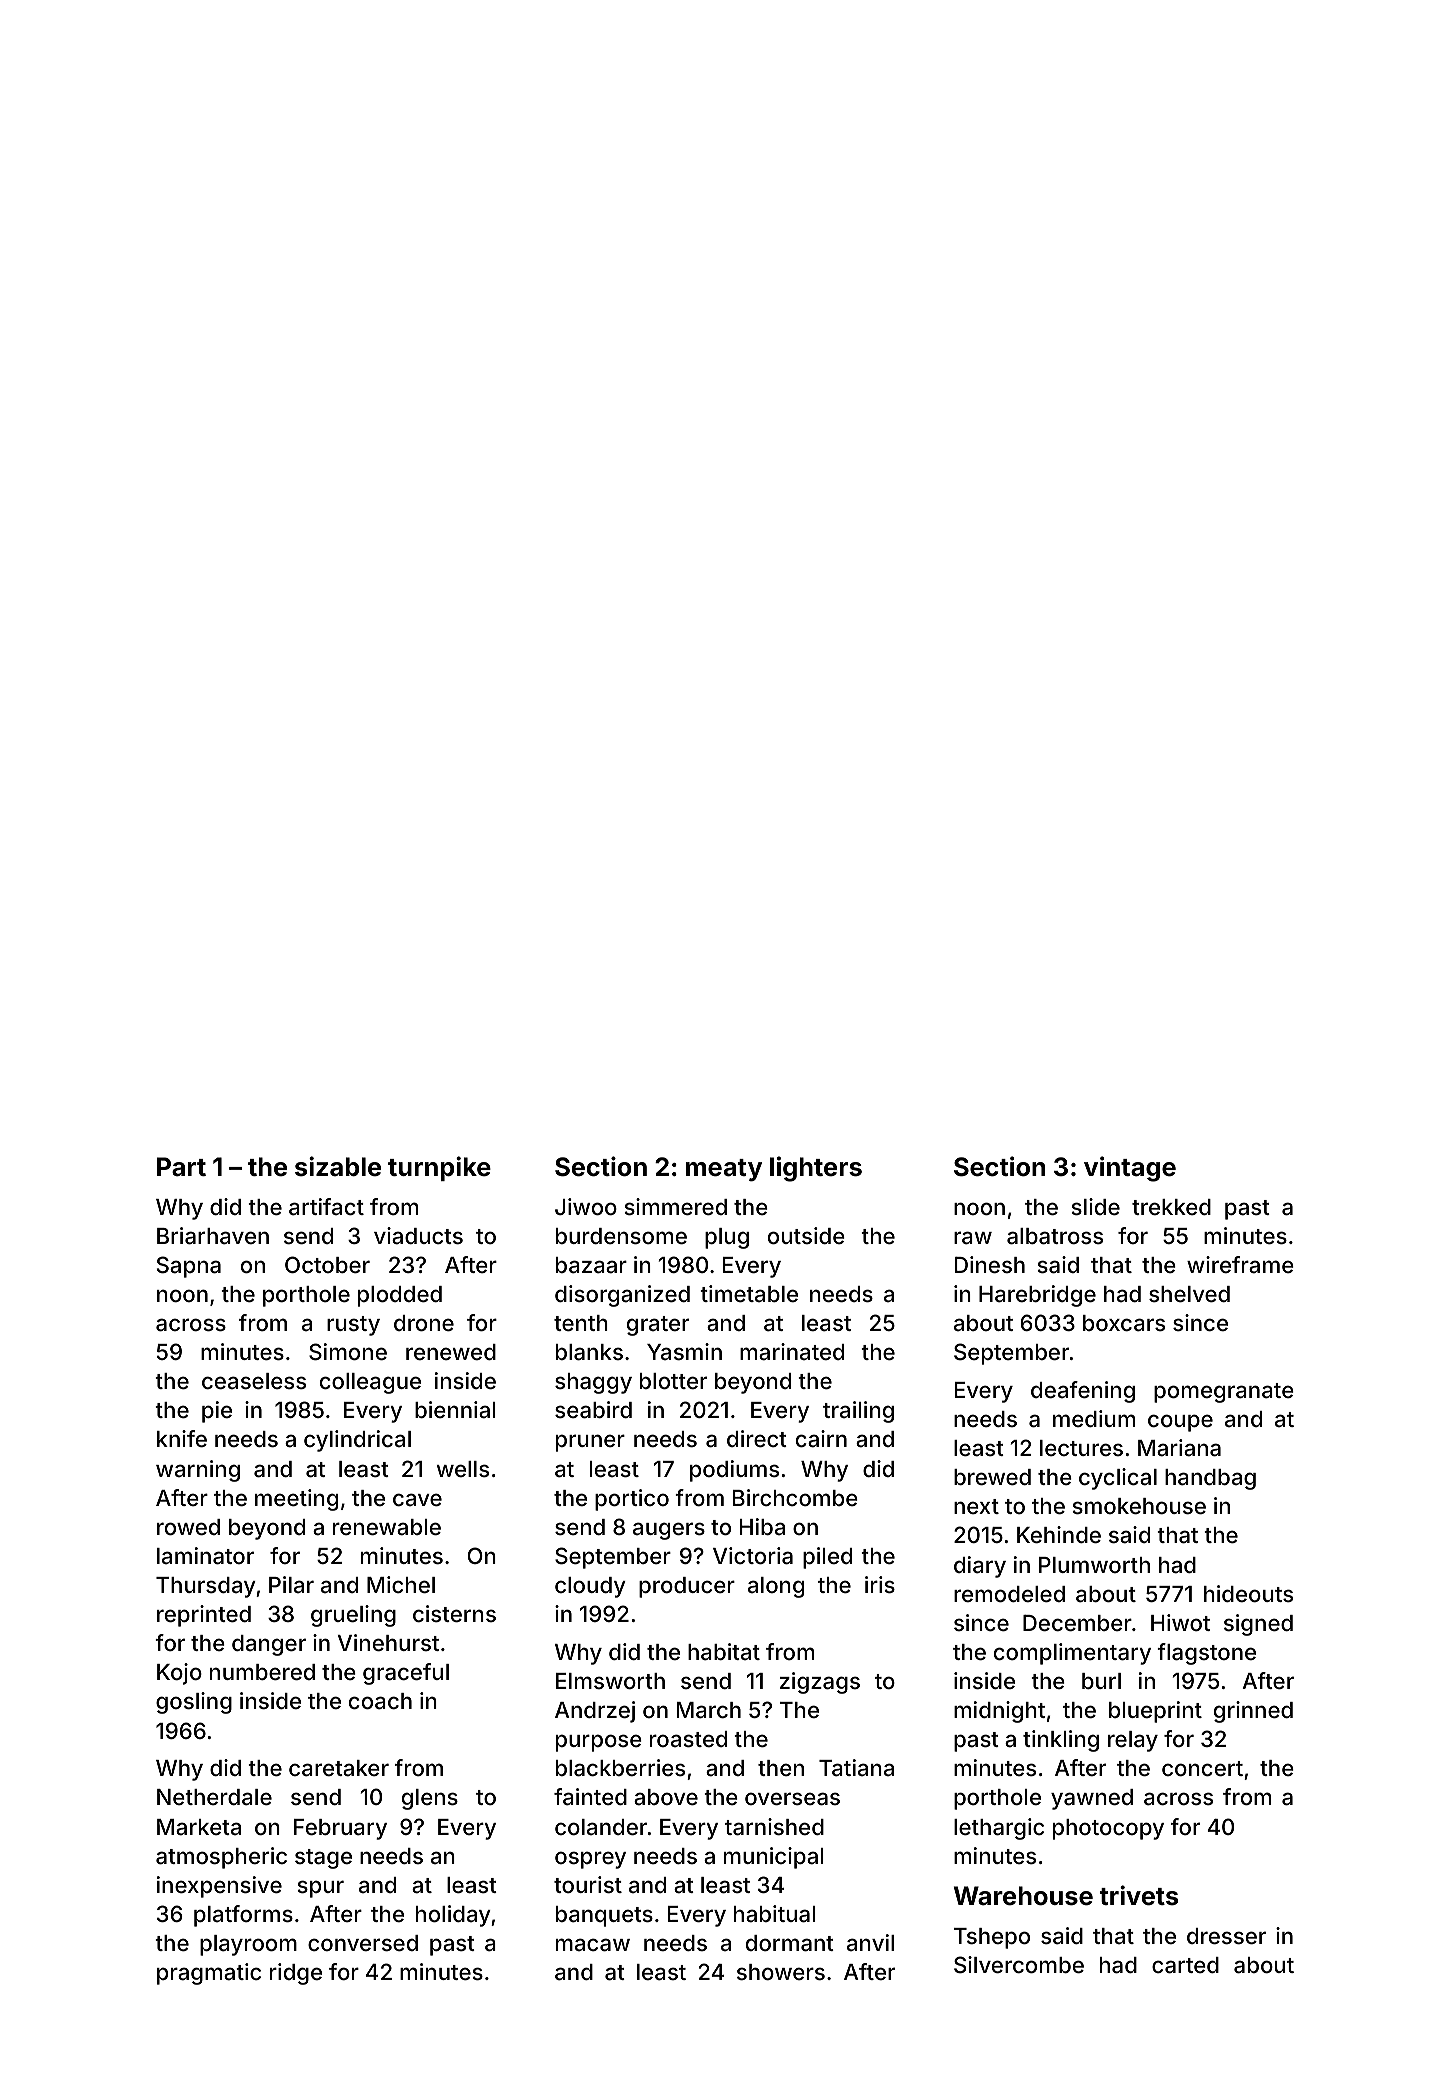 Image resolution: width=1450 pixels, height=2100 pixels. What do you see at coordinates (724, 1170) in the screenshot?
I see `meaty` at bounding box center [724, 1170].
